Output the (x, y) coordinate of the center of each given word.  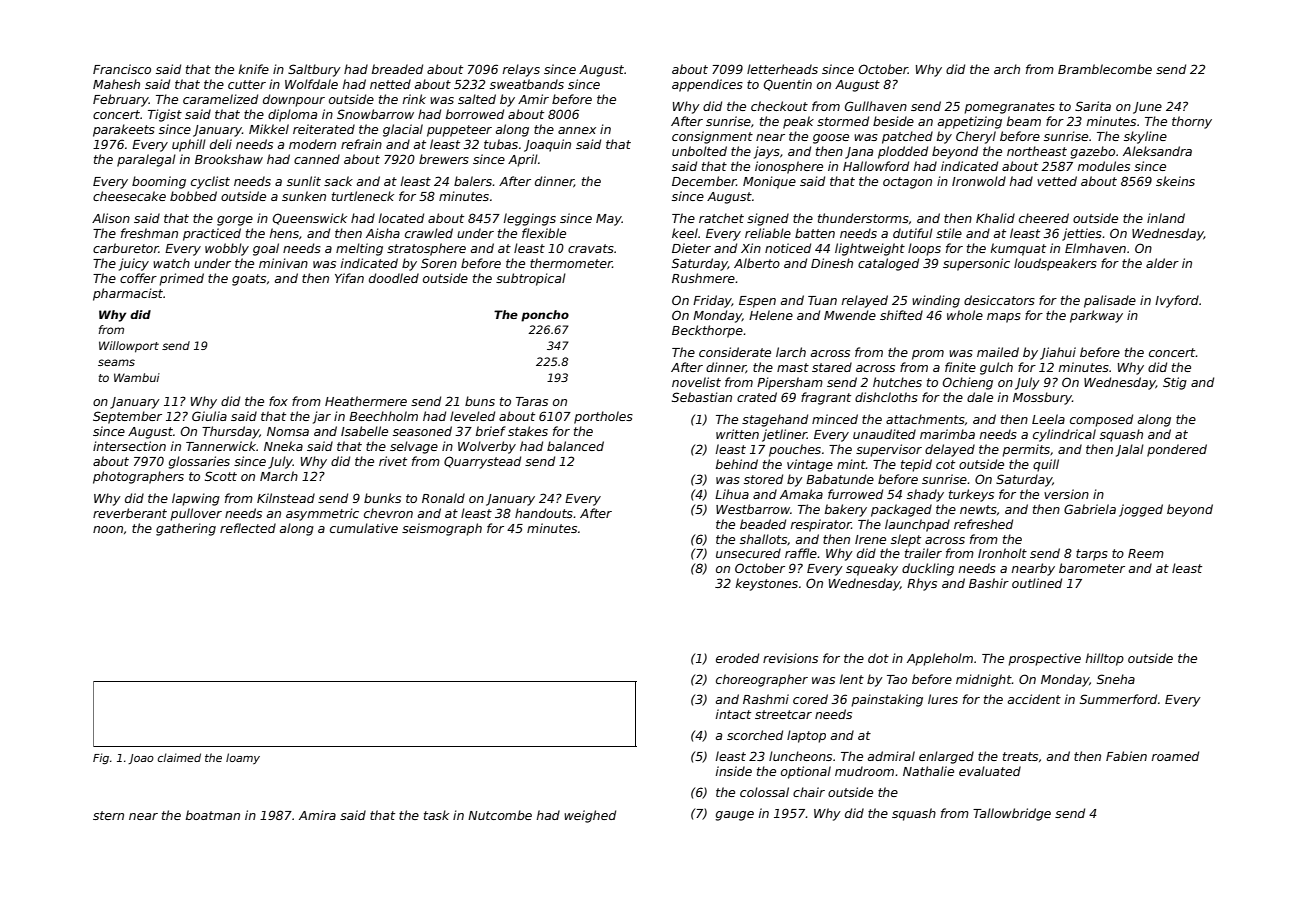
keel (685, 233)
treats (1020, 756)
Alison (111, 218)
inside (734, 771)
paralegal (146, 160)
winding (936, 301)
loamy (243, 758)
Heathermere (366, 401)
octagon (907, 183)
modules (1104, 166)
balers (473, 181)
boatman (213, 815)
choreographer (762, 680)
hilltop (1105, 659)
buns (480, 401)
